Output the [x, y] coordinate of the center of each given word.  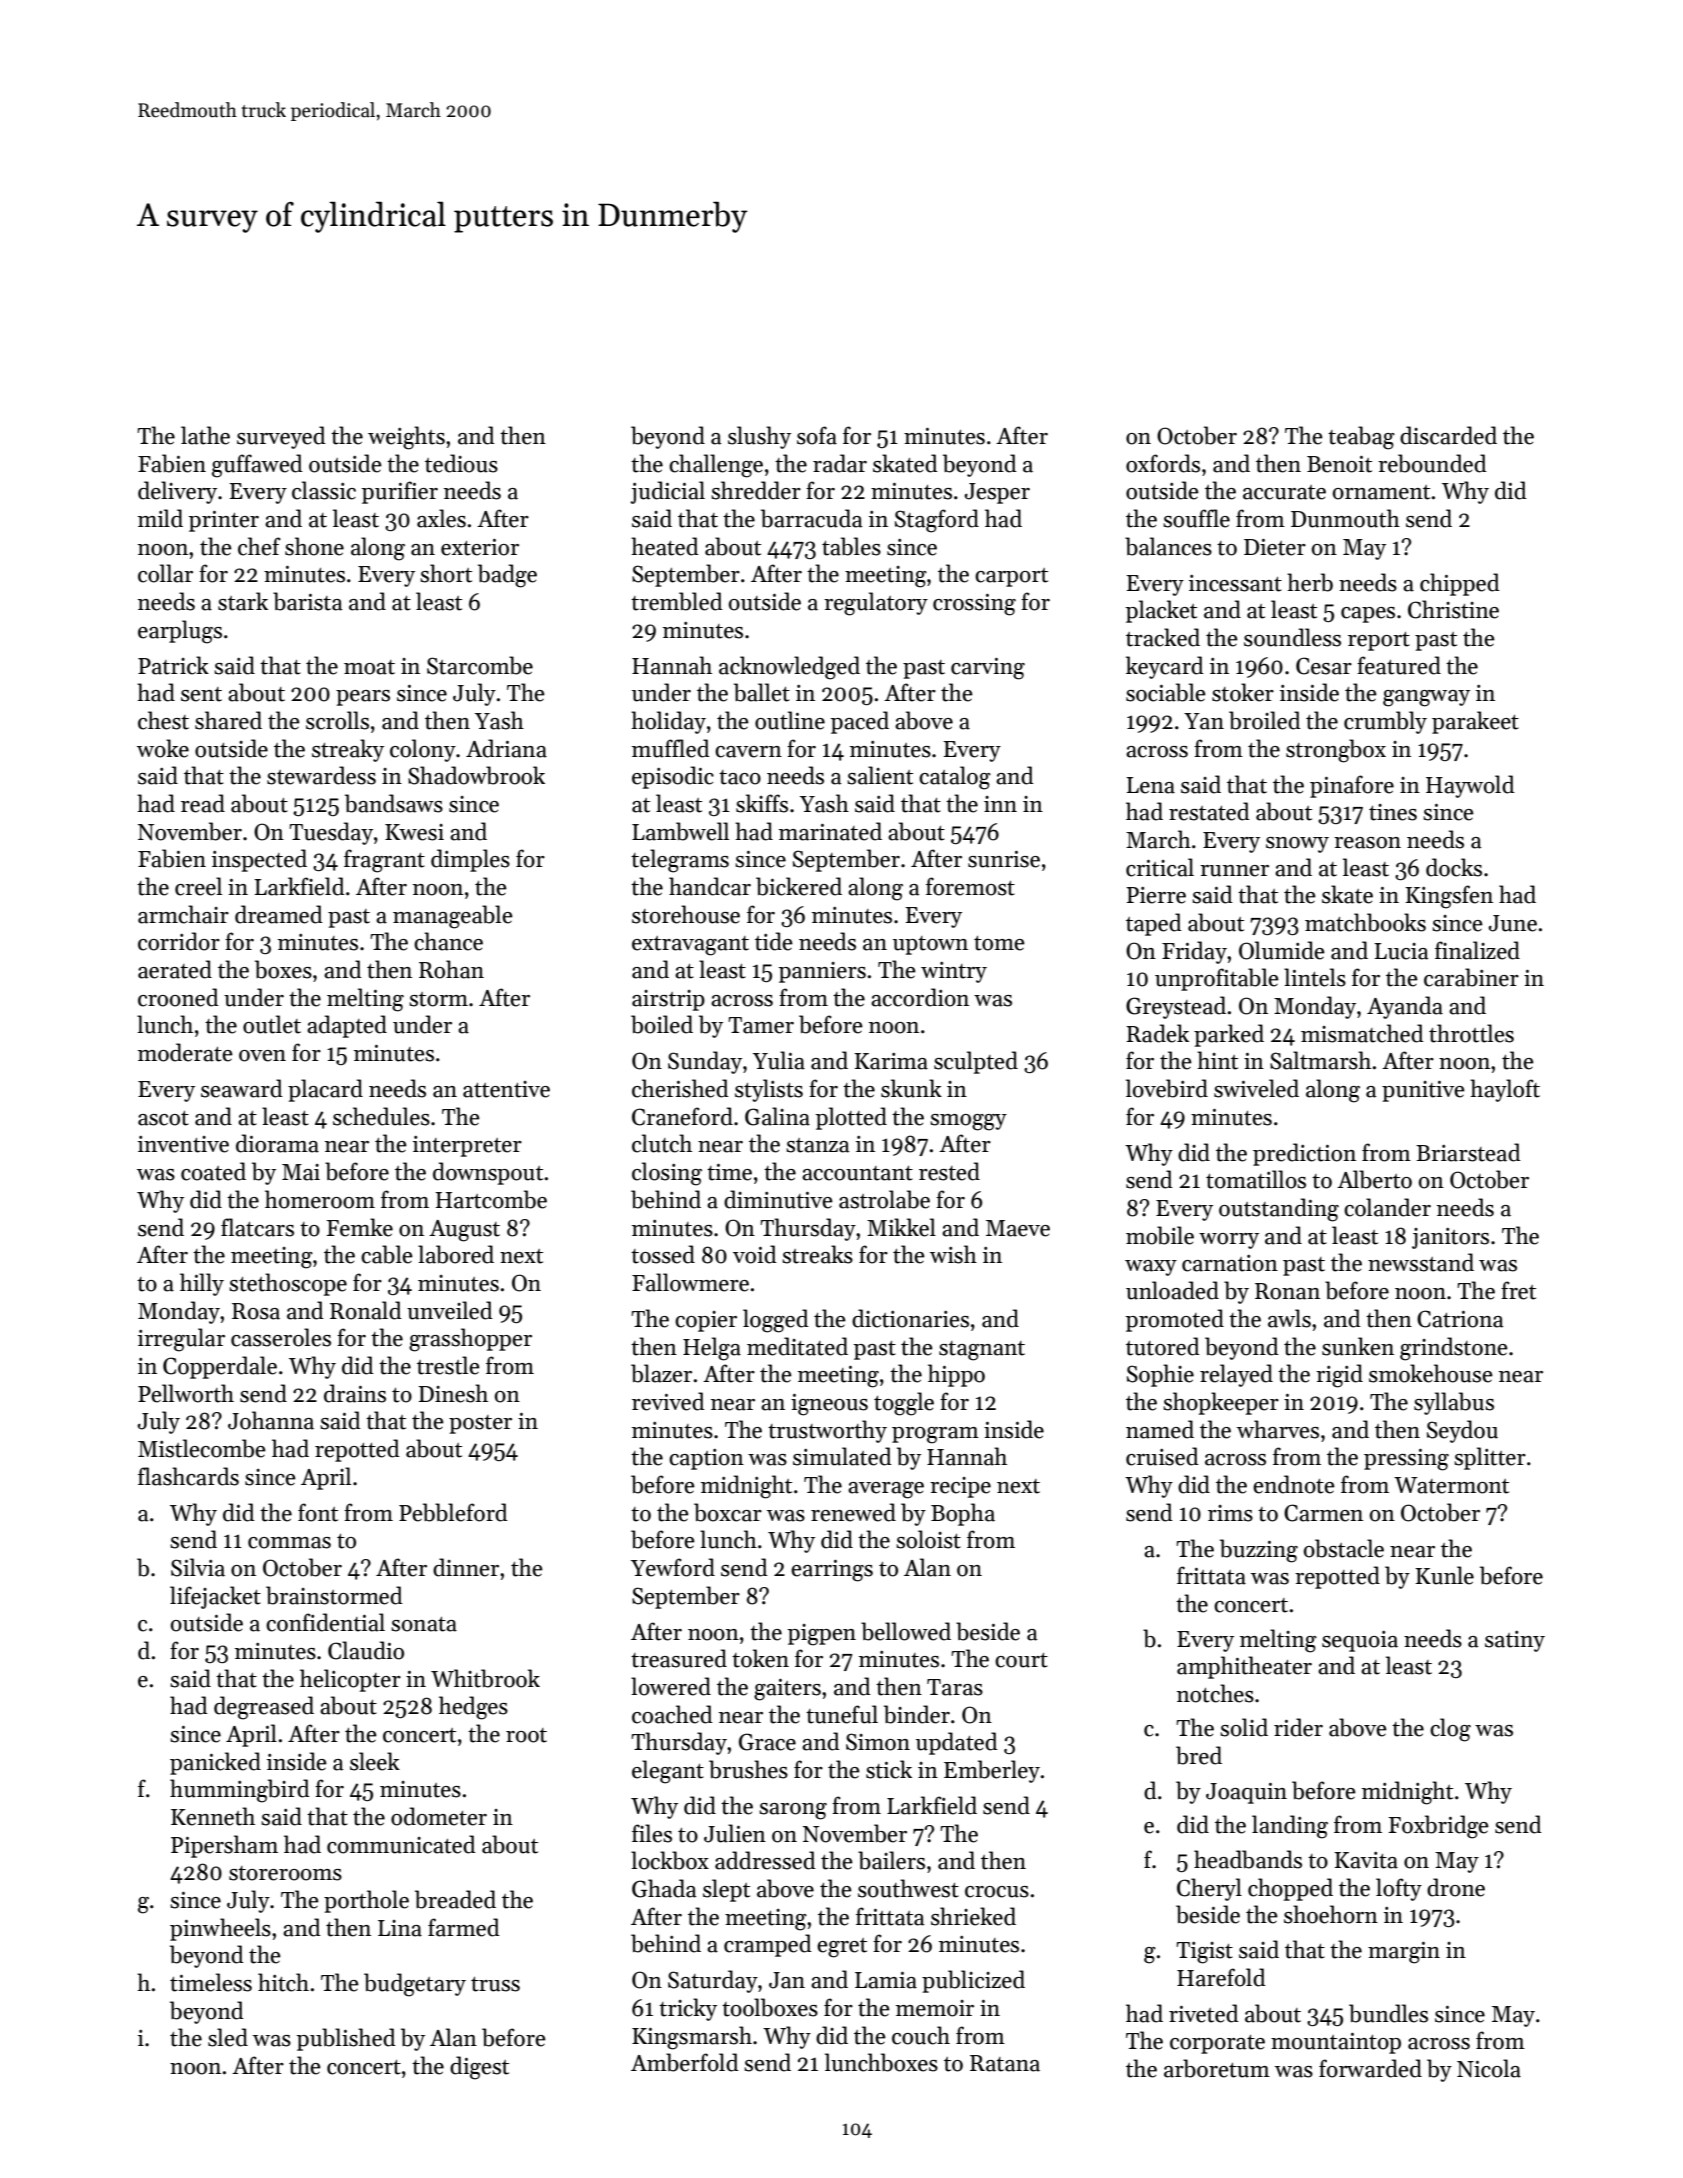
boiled [662, 1024]
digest [479, 2068]
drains [355, 1393]
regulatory [876, 604]
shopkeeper [1221, 1403]
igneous [829, 1405]
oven [262, 1056]
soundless [1292, 637]
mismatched [1362, 1033]
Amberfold [685, 2062]
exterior [480, 547]
